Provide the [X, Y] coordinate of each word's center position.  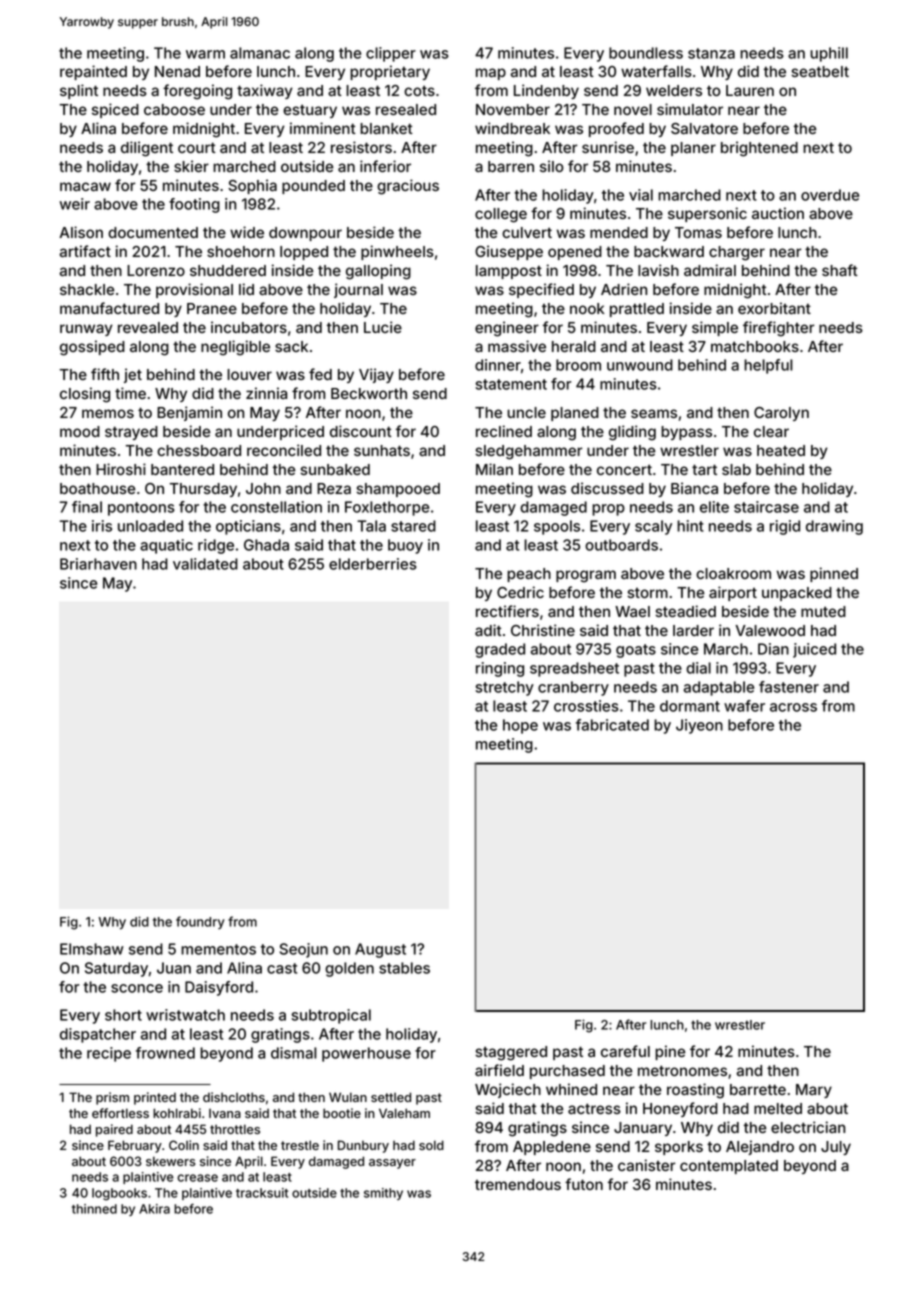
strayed [131, 433]
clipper [391, 54]
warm [205, 54]
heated [781, 450]
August [380, 950]
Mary [814, 1091]
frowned [165, 1053]
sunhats [382, 450]
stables [404, 968]
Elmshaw [92, 949]
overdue [830, 195]
